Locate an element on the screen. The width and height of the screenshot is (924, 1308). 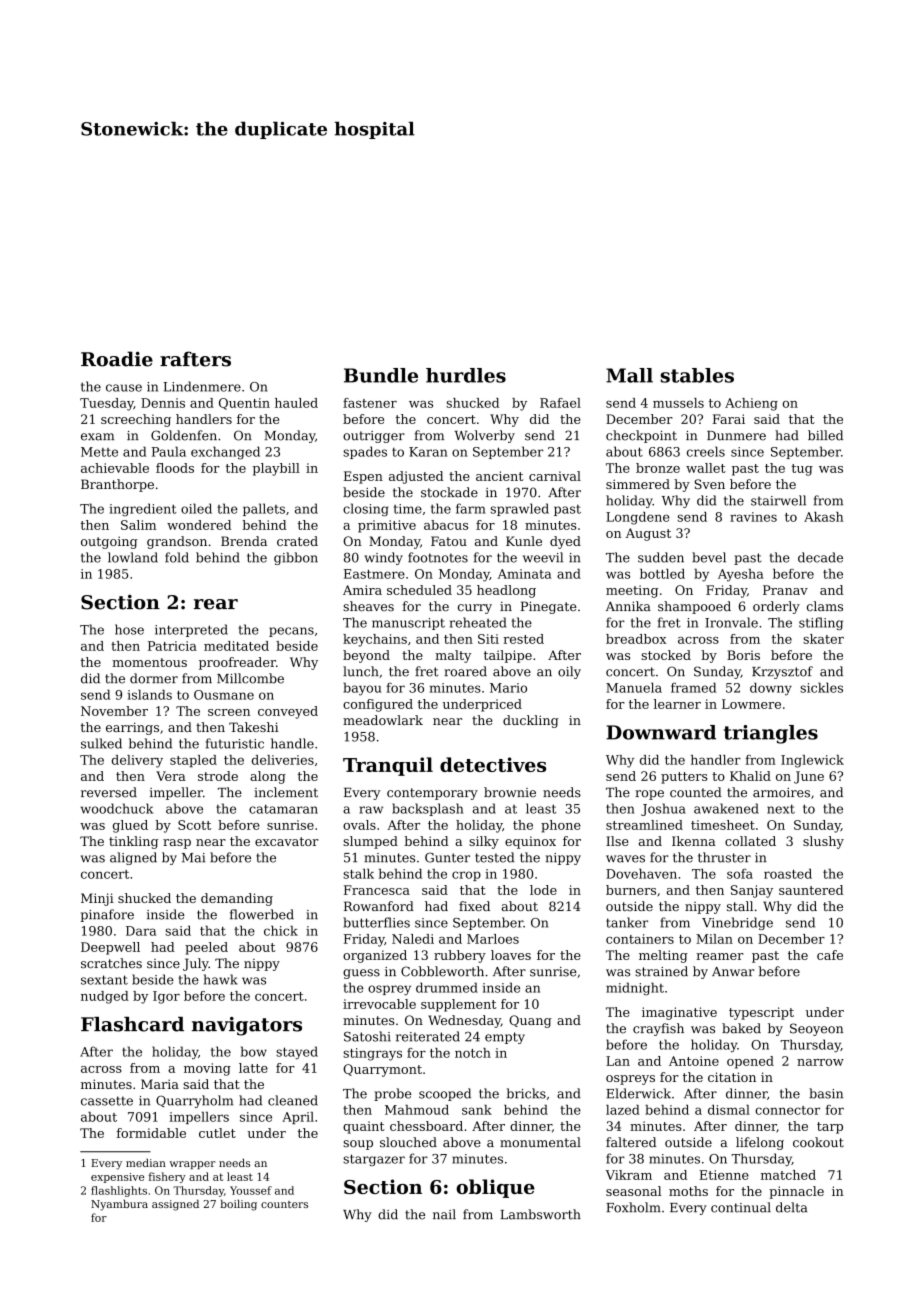
conveyed is located at coordinates (288, 712).
